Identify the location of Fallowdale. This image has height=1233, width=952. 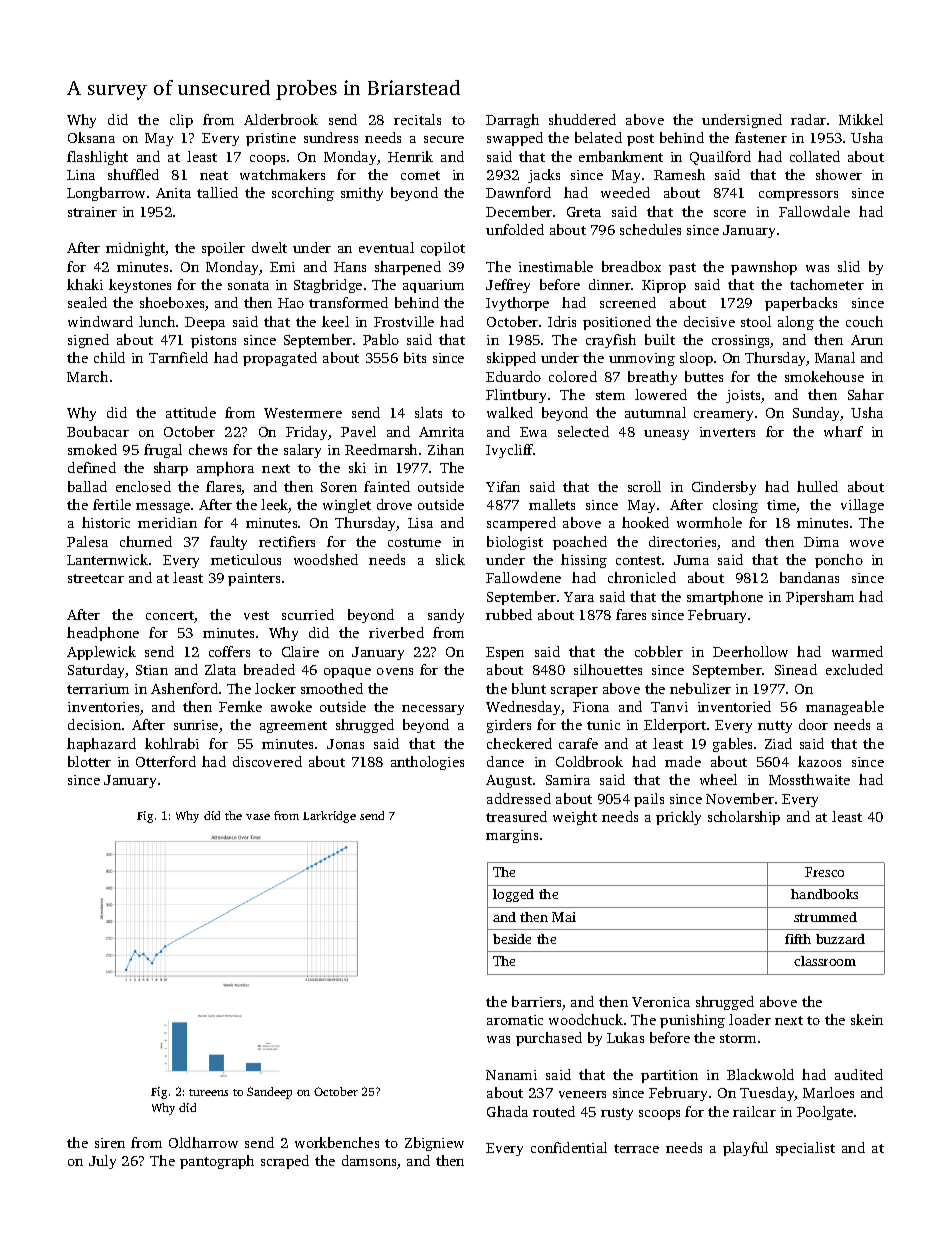
(814, 211).
